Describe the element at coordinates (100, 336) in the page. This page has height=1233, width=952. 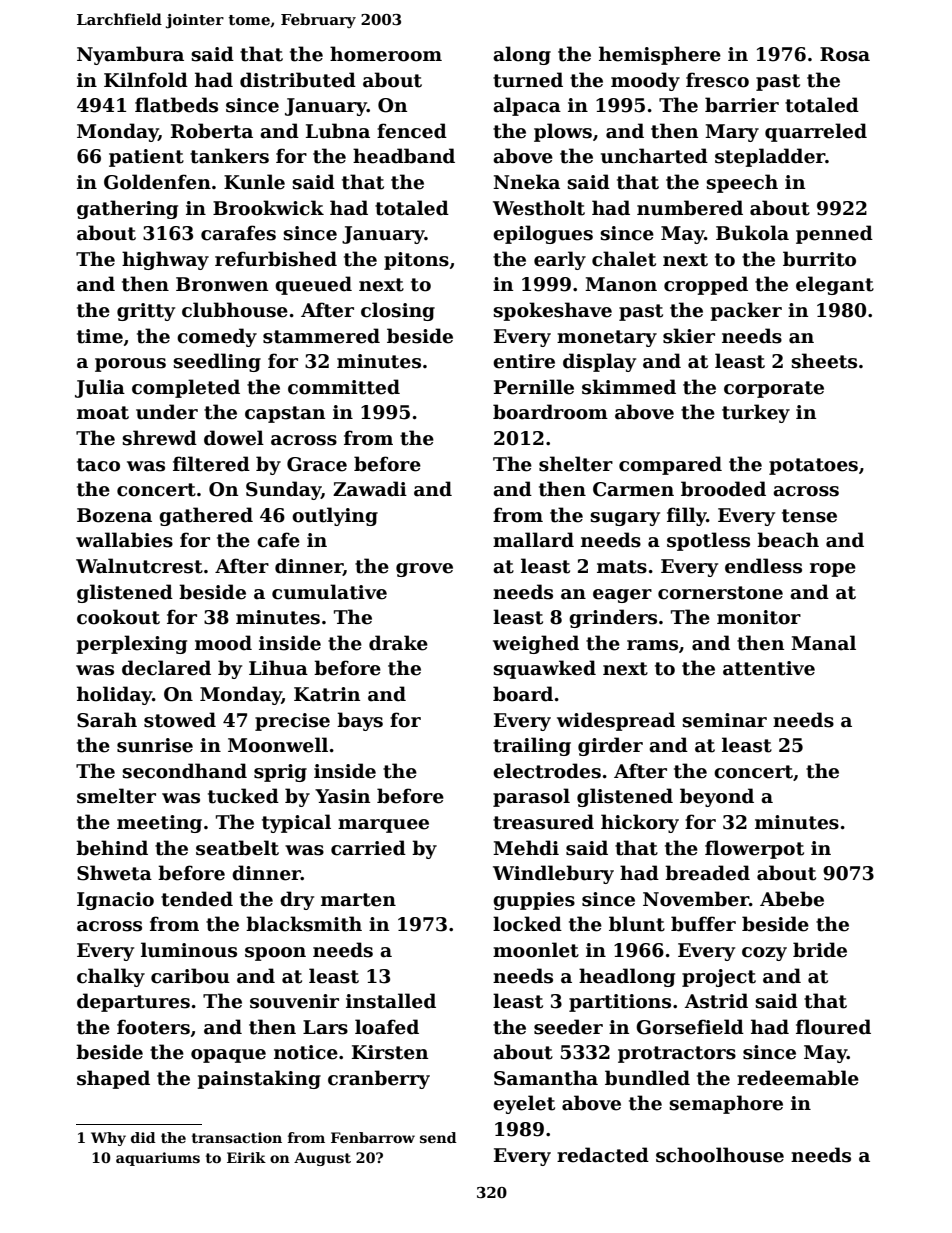
I see `time` at that location.
